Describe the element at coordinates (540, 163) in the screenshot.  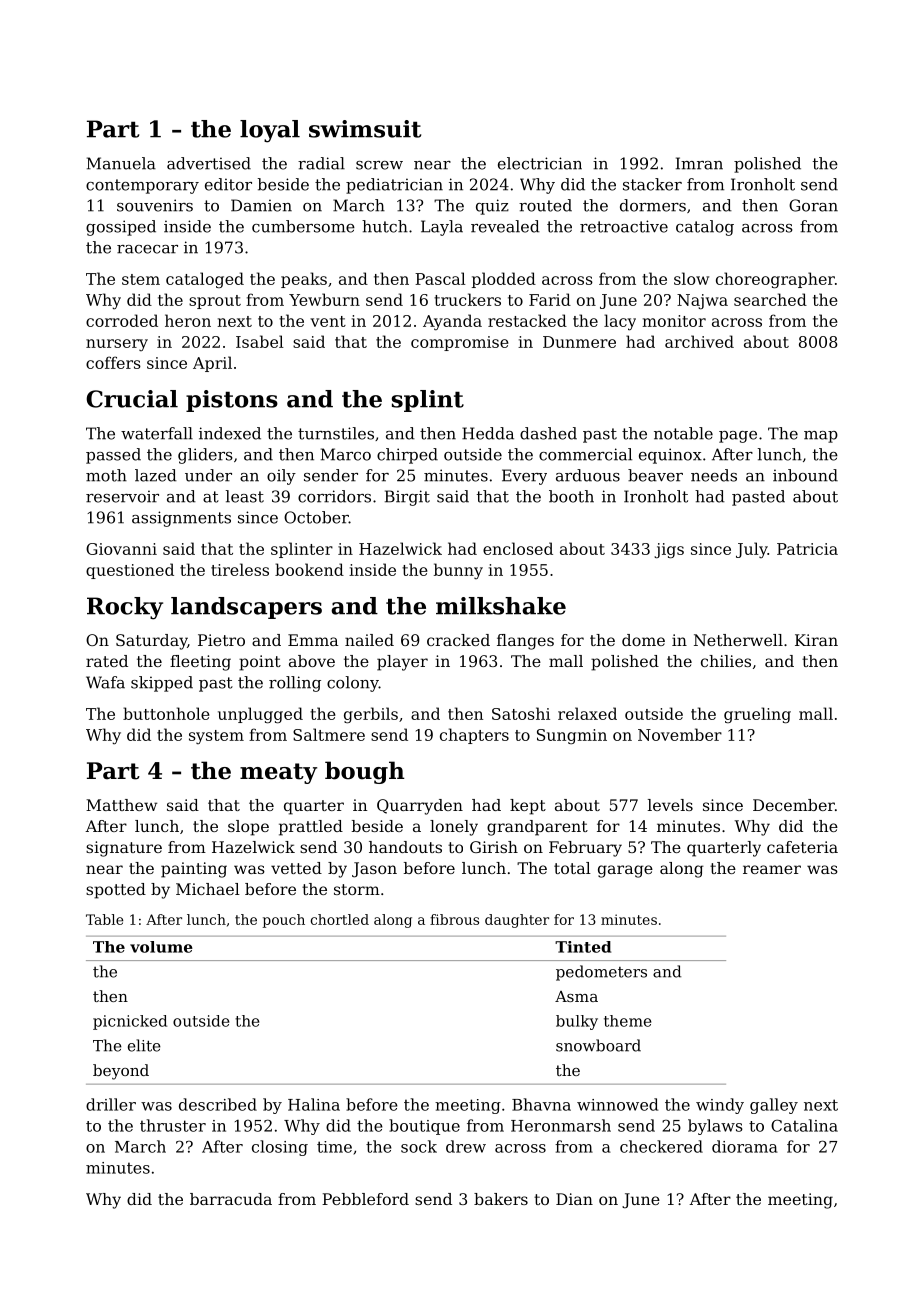
I see `electrician` at that location.
